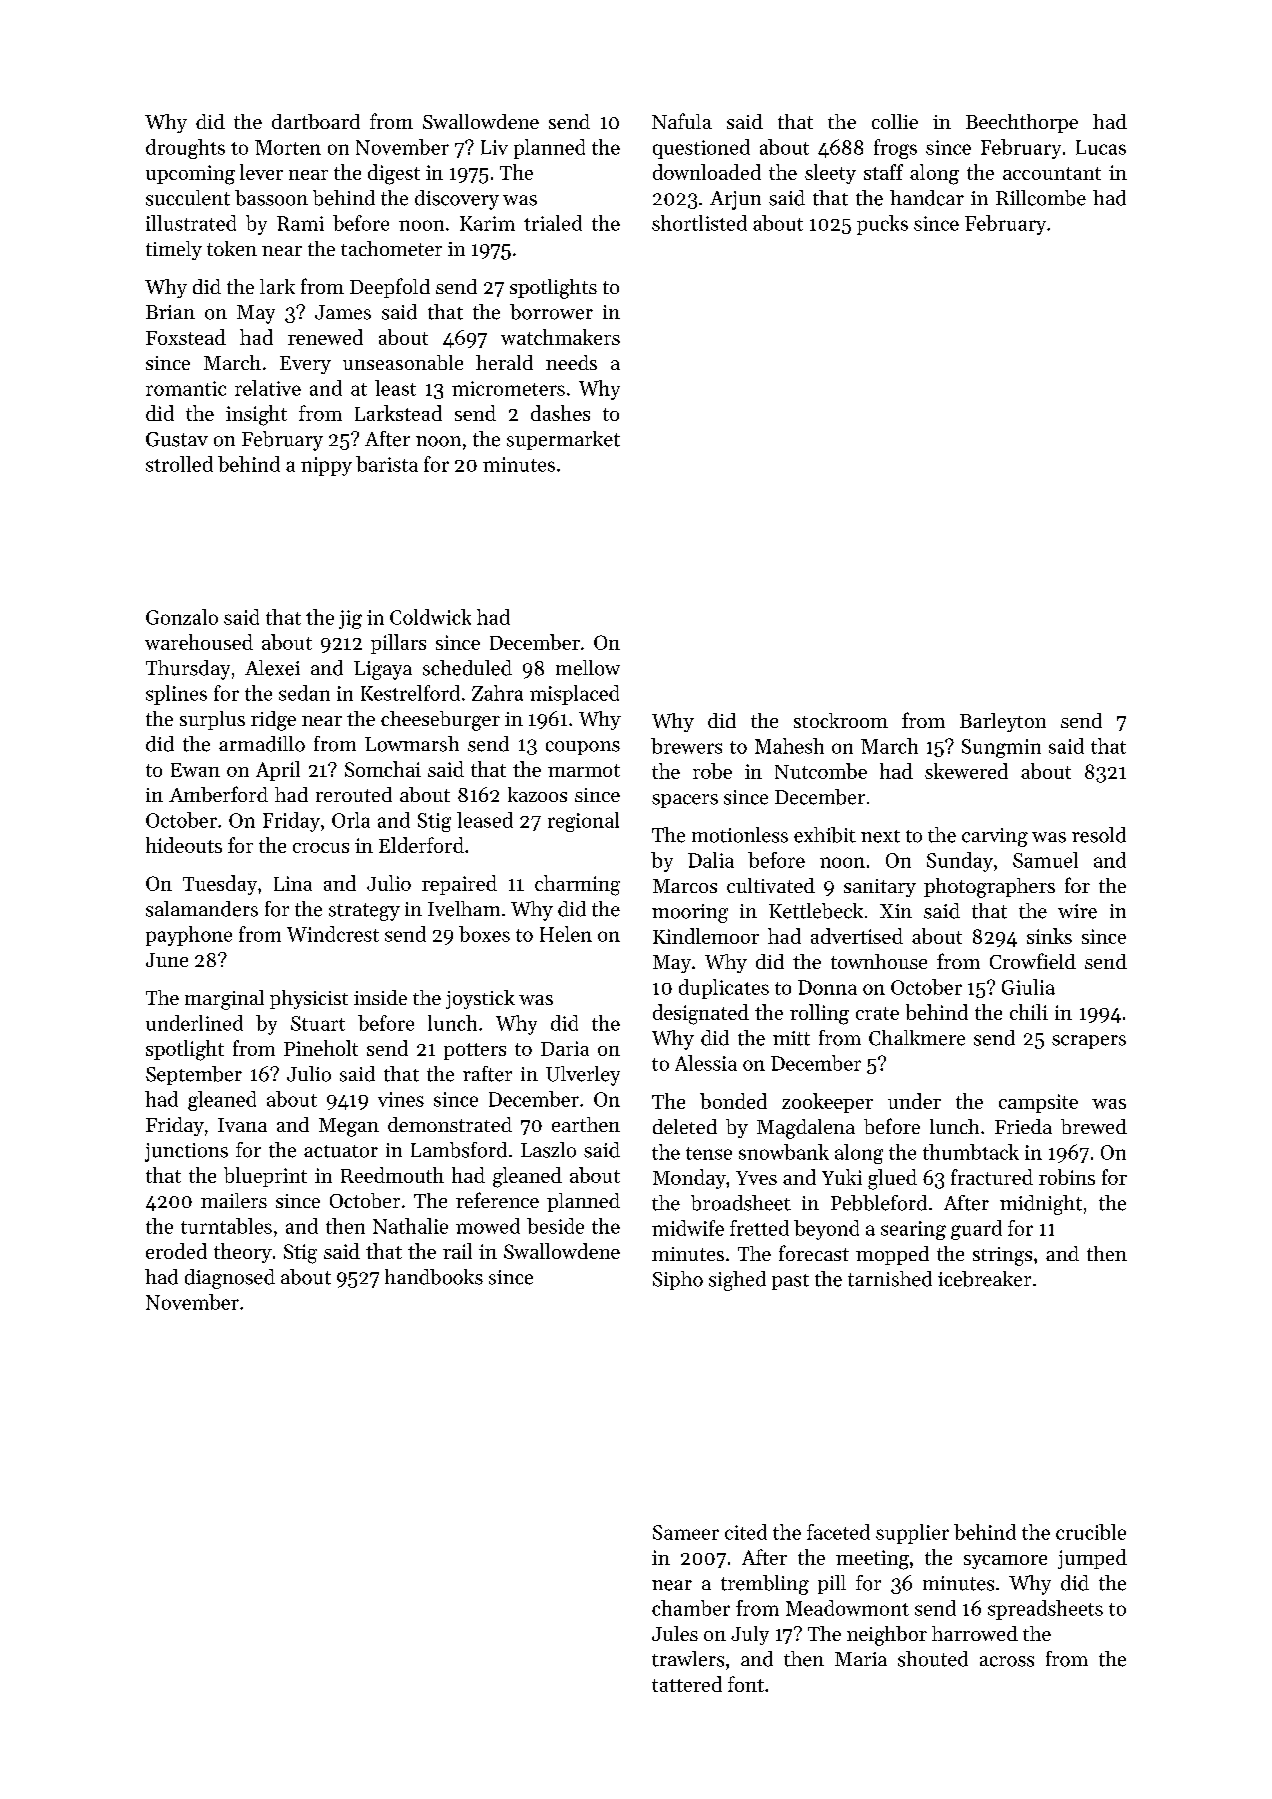 The width and height of the screenshot is (1272, 1799). I want to click on pucks, so click(882, 225).
